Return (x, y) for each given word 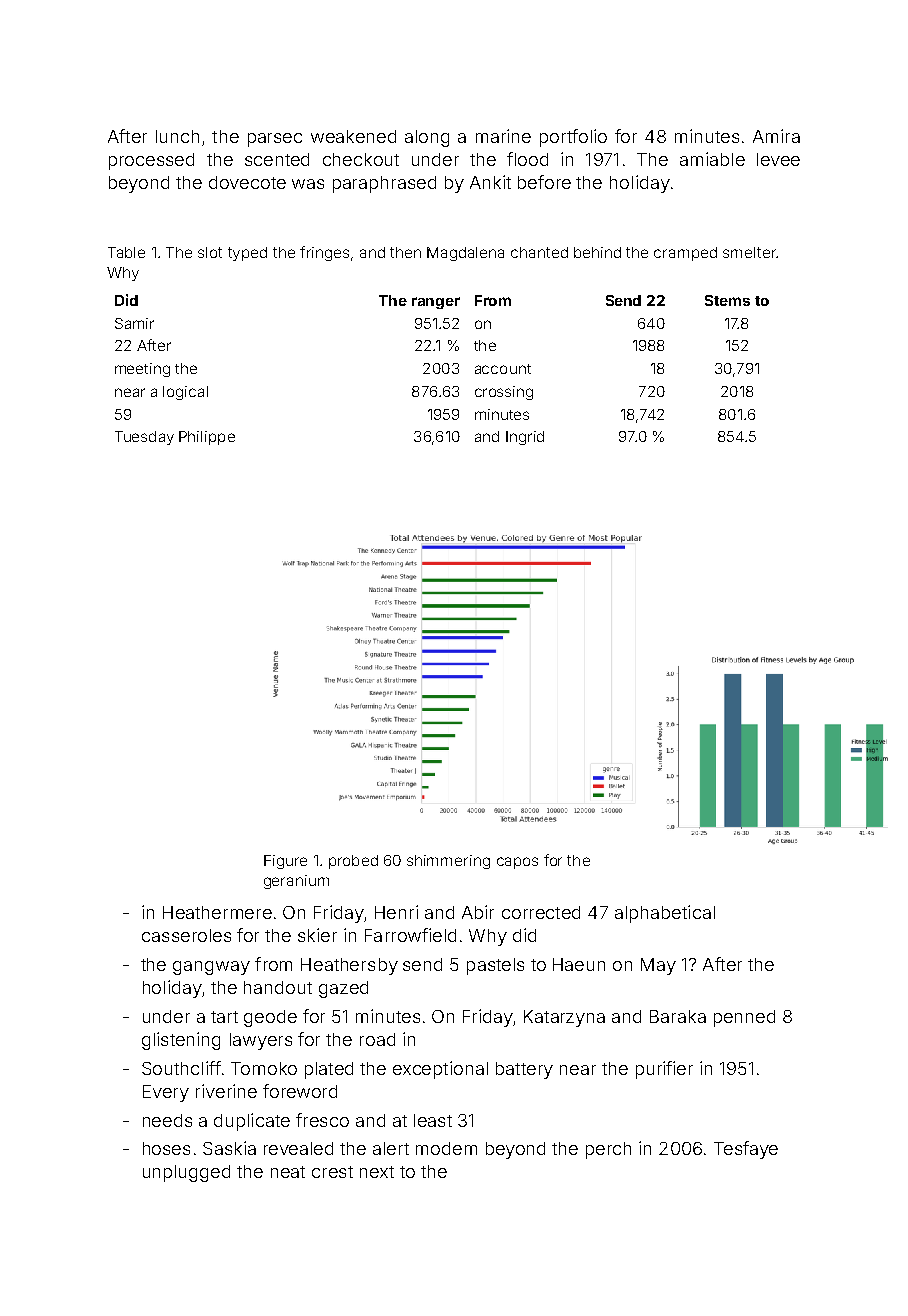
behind (597, 252)
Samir (134, 323)
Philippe (207, 438)
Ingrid (525, 438)
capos (517, 863)
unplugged (186, 1173)
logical (185, 393)
